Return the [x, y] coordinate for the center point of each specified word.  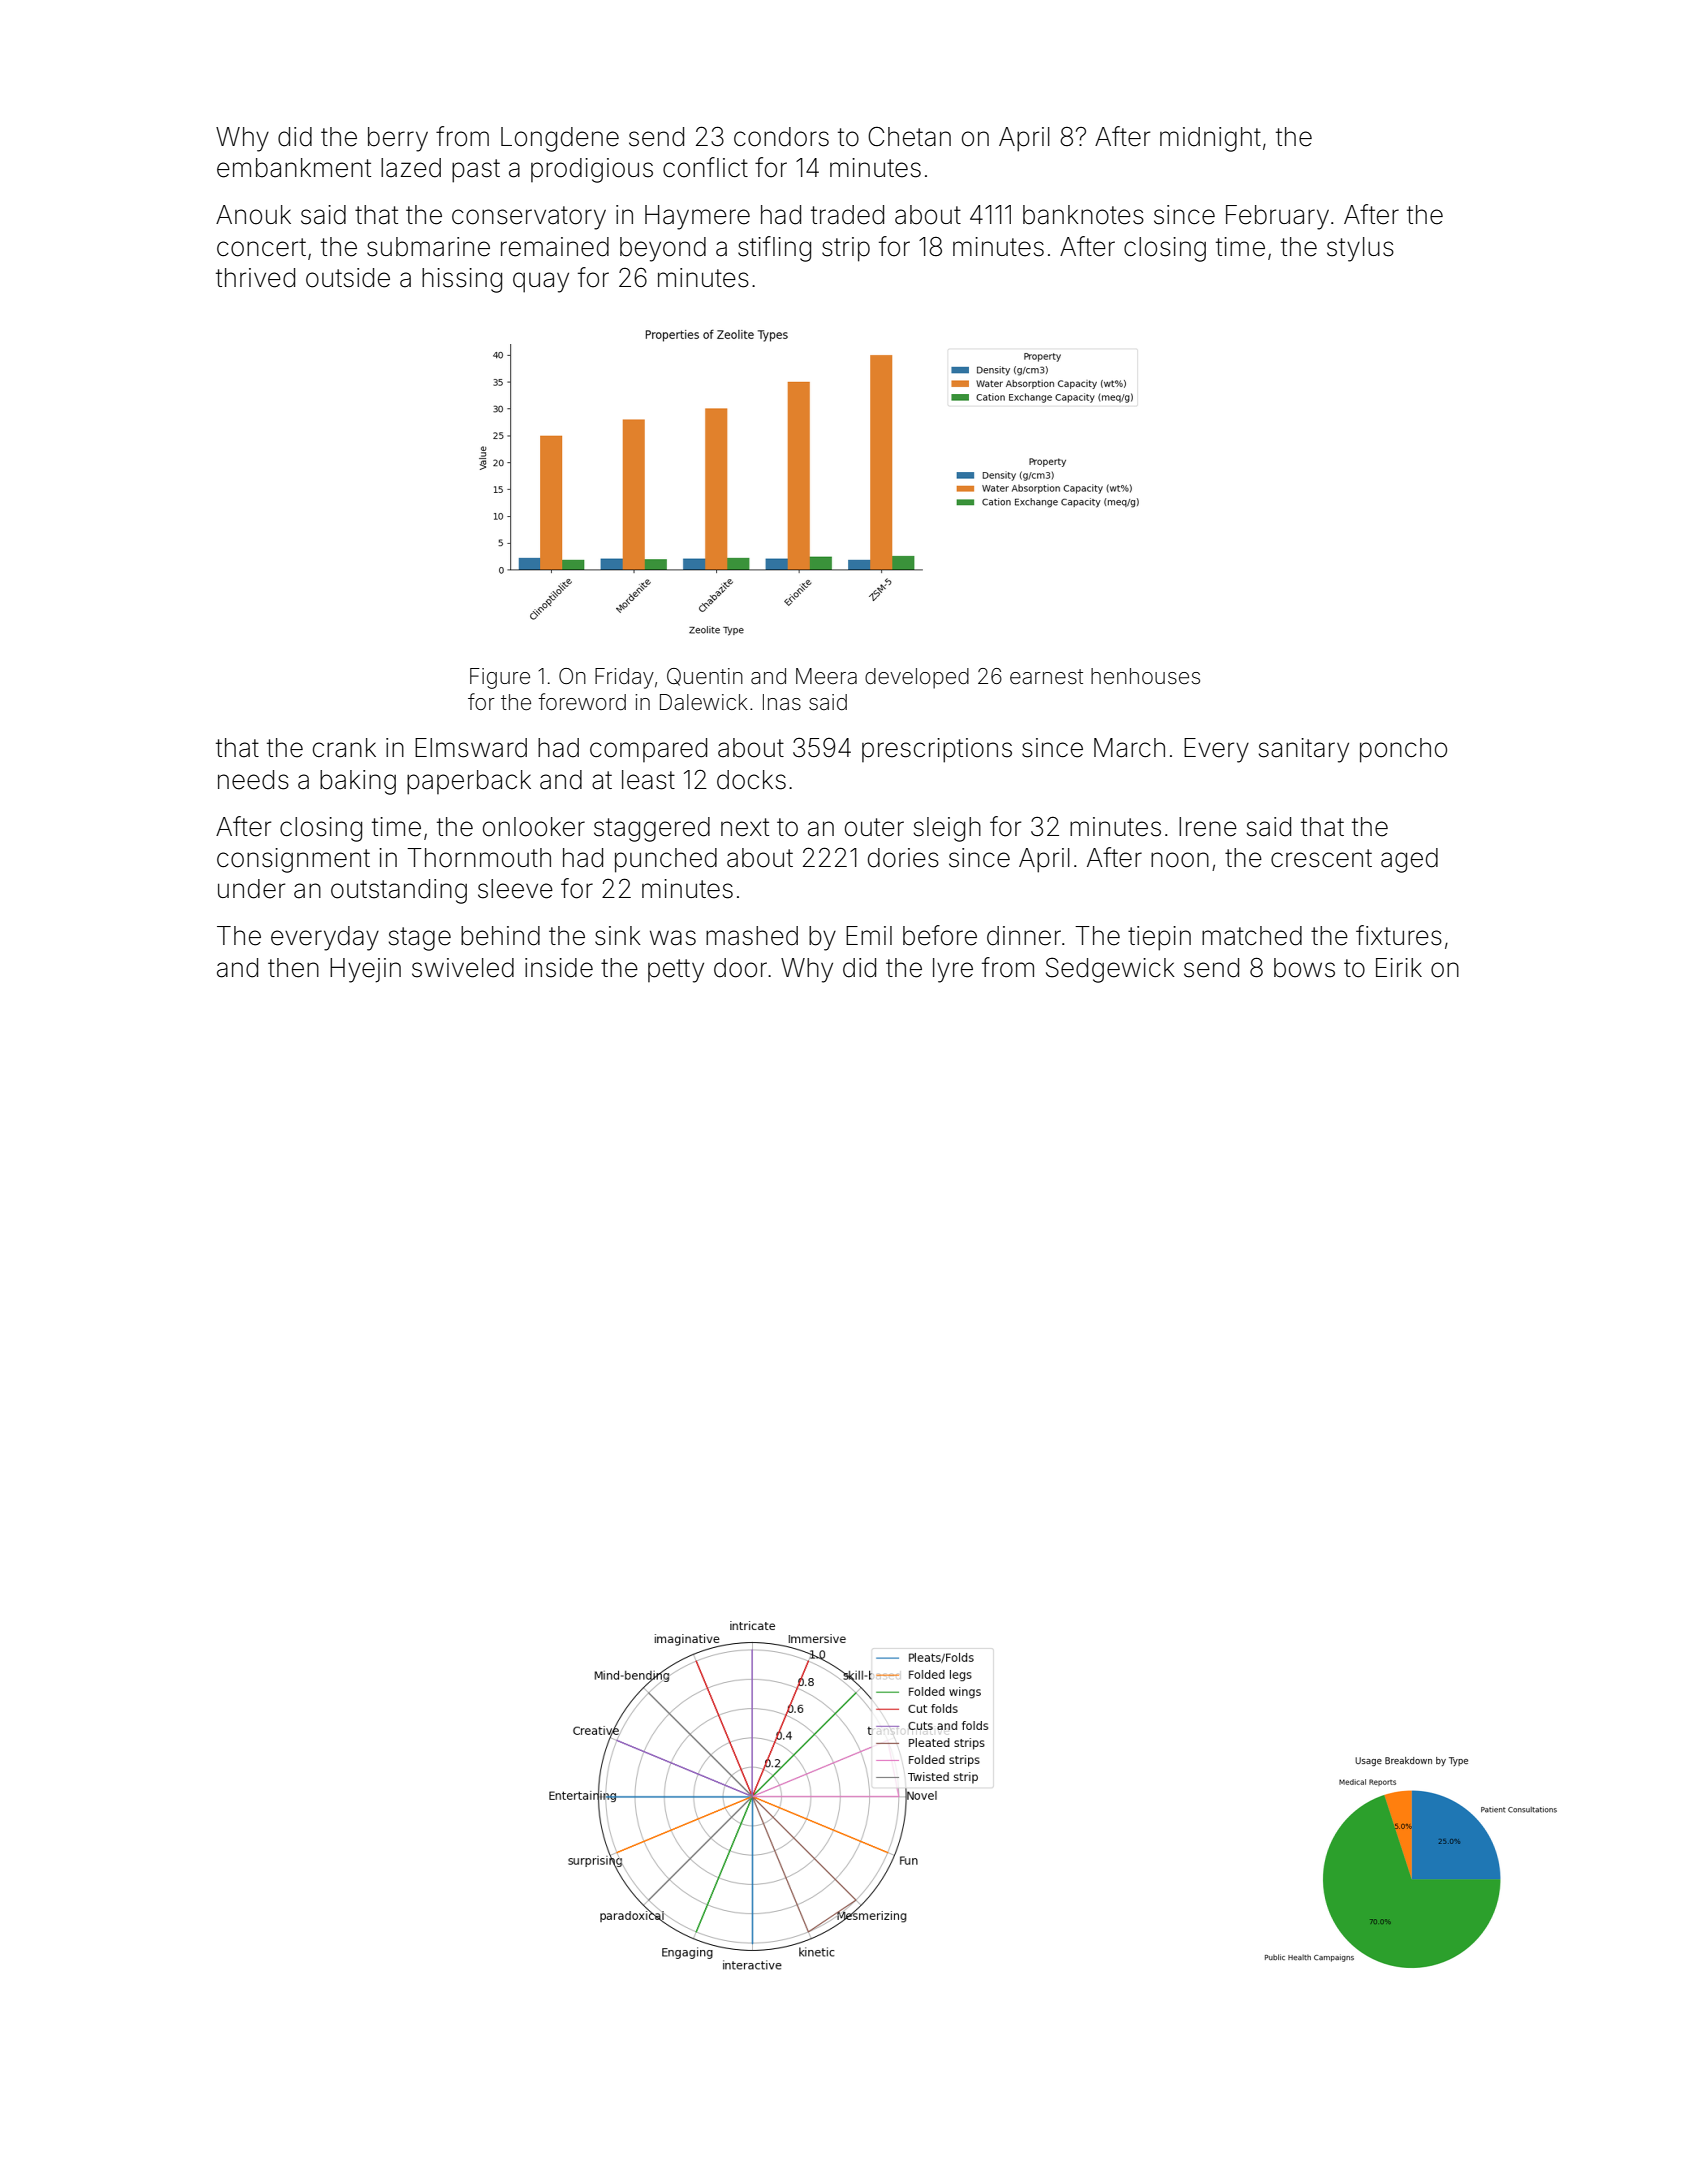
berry [398, 139]
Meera [826, 676]
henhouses [1145, 676]
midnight [1210, 139]
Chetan [909, 136]
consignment [293, 860]
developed [917, 678]
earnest [1046, 677]
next [745, 827]
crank [344, 748]
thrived [255, 278]
